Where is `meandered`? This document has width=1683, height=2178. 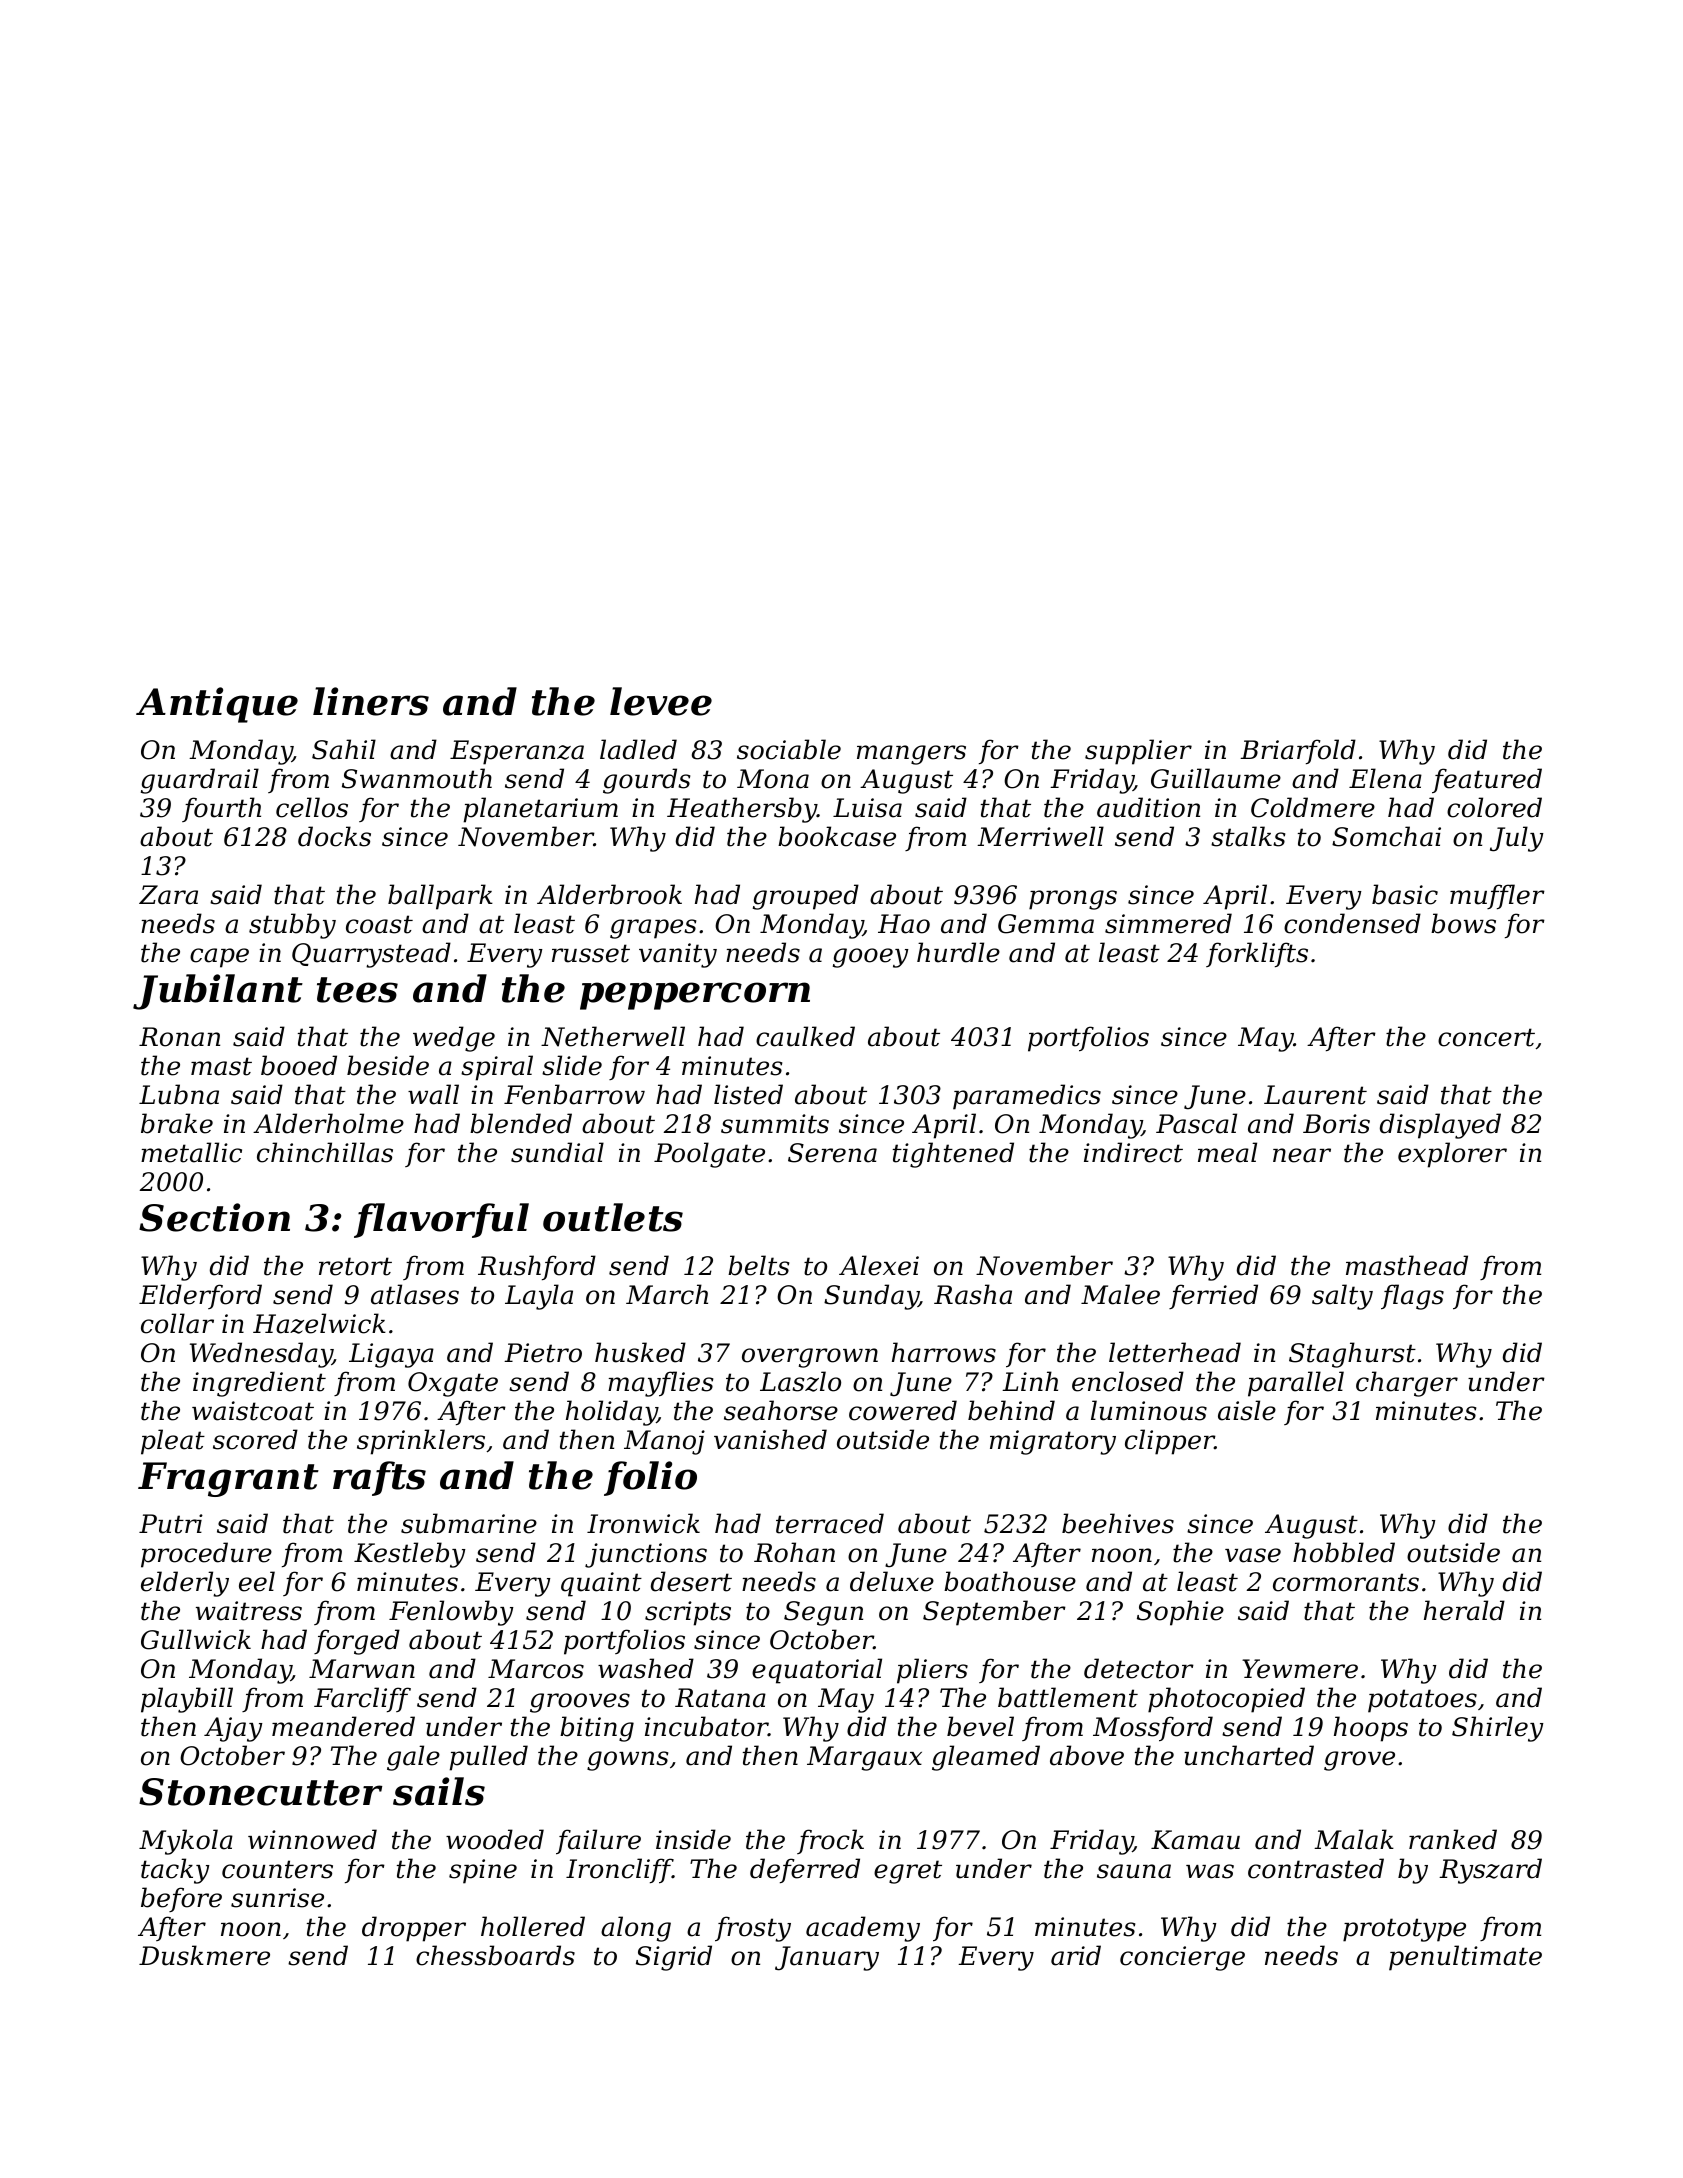
meandered is located at coordinates (343, 1726).
